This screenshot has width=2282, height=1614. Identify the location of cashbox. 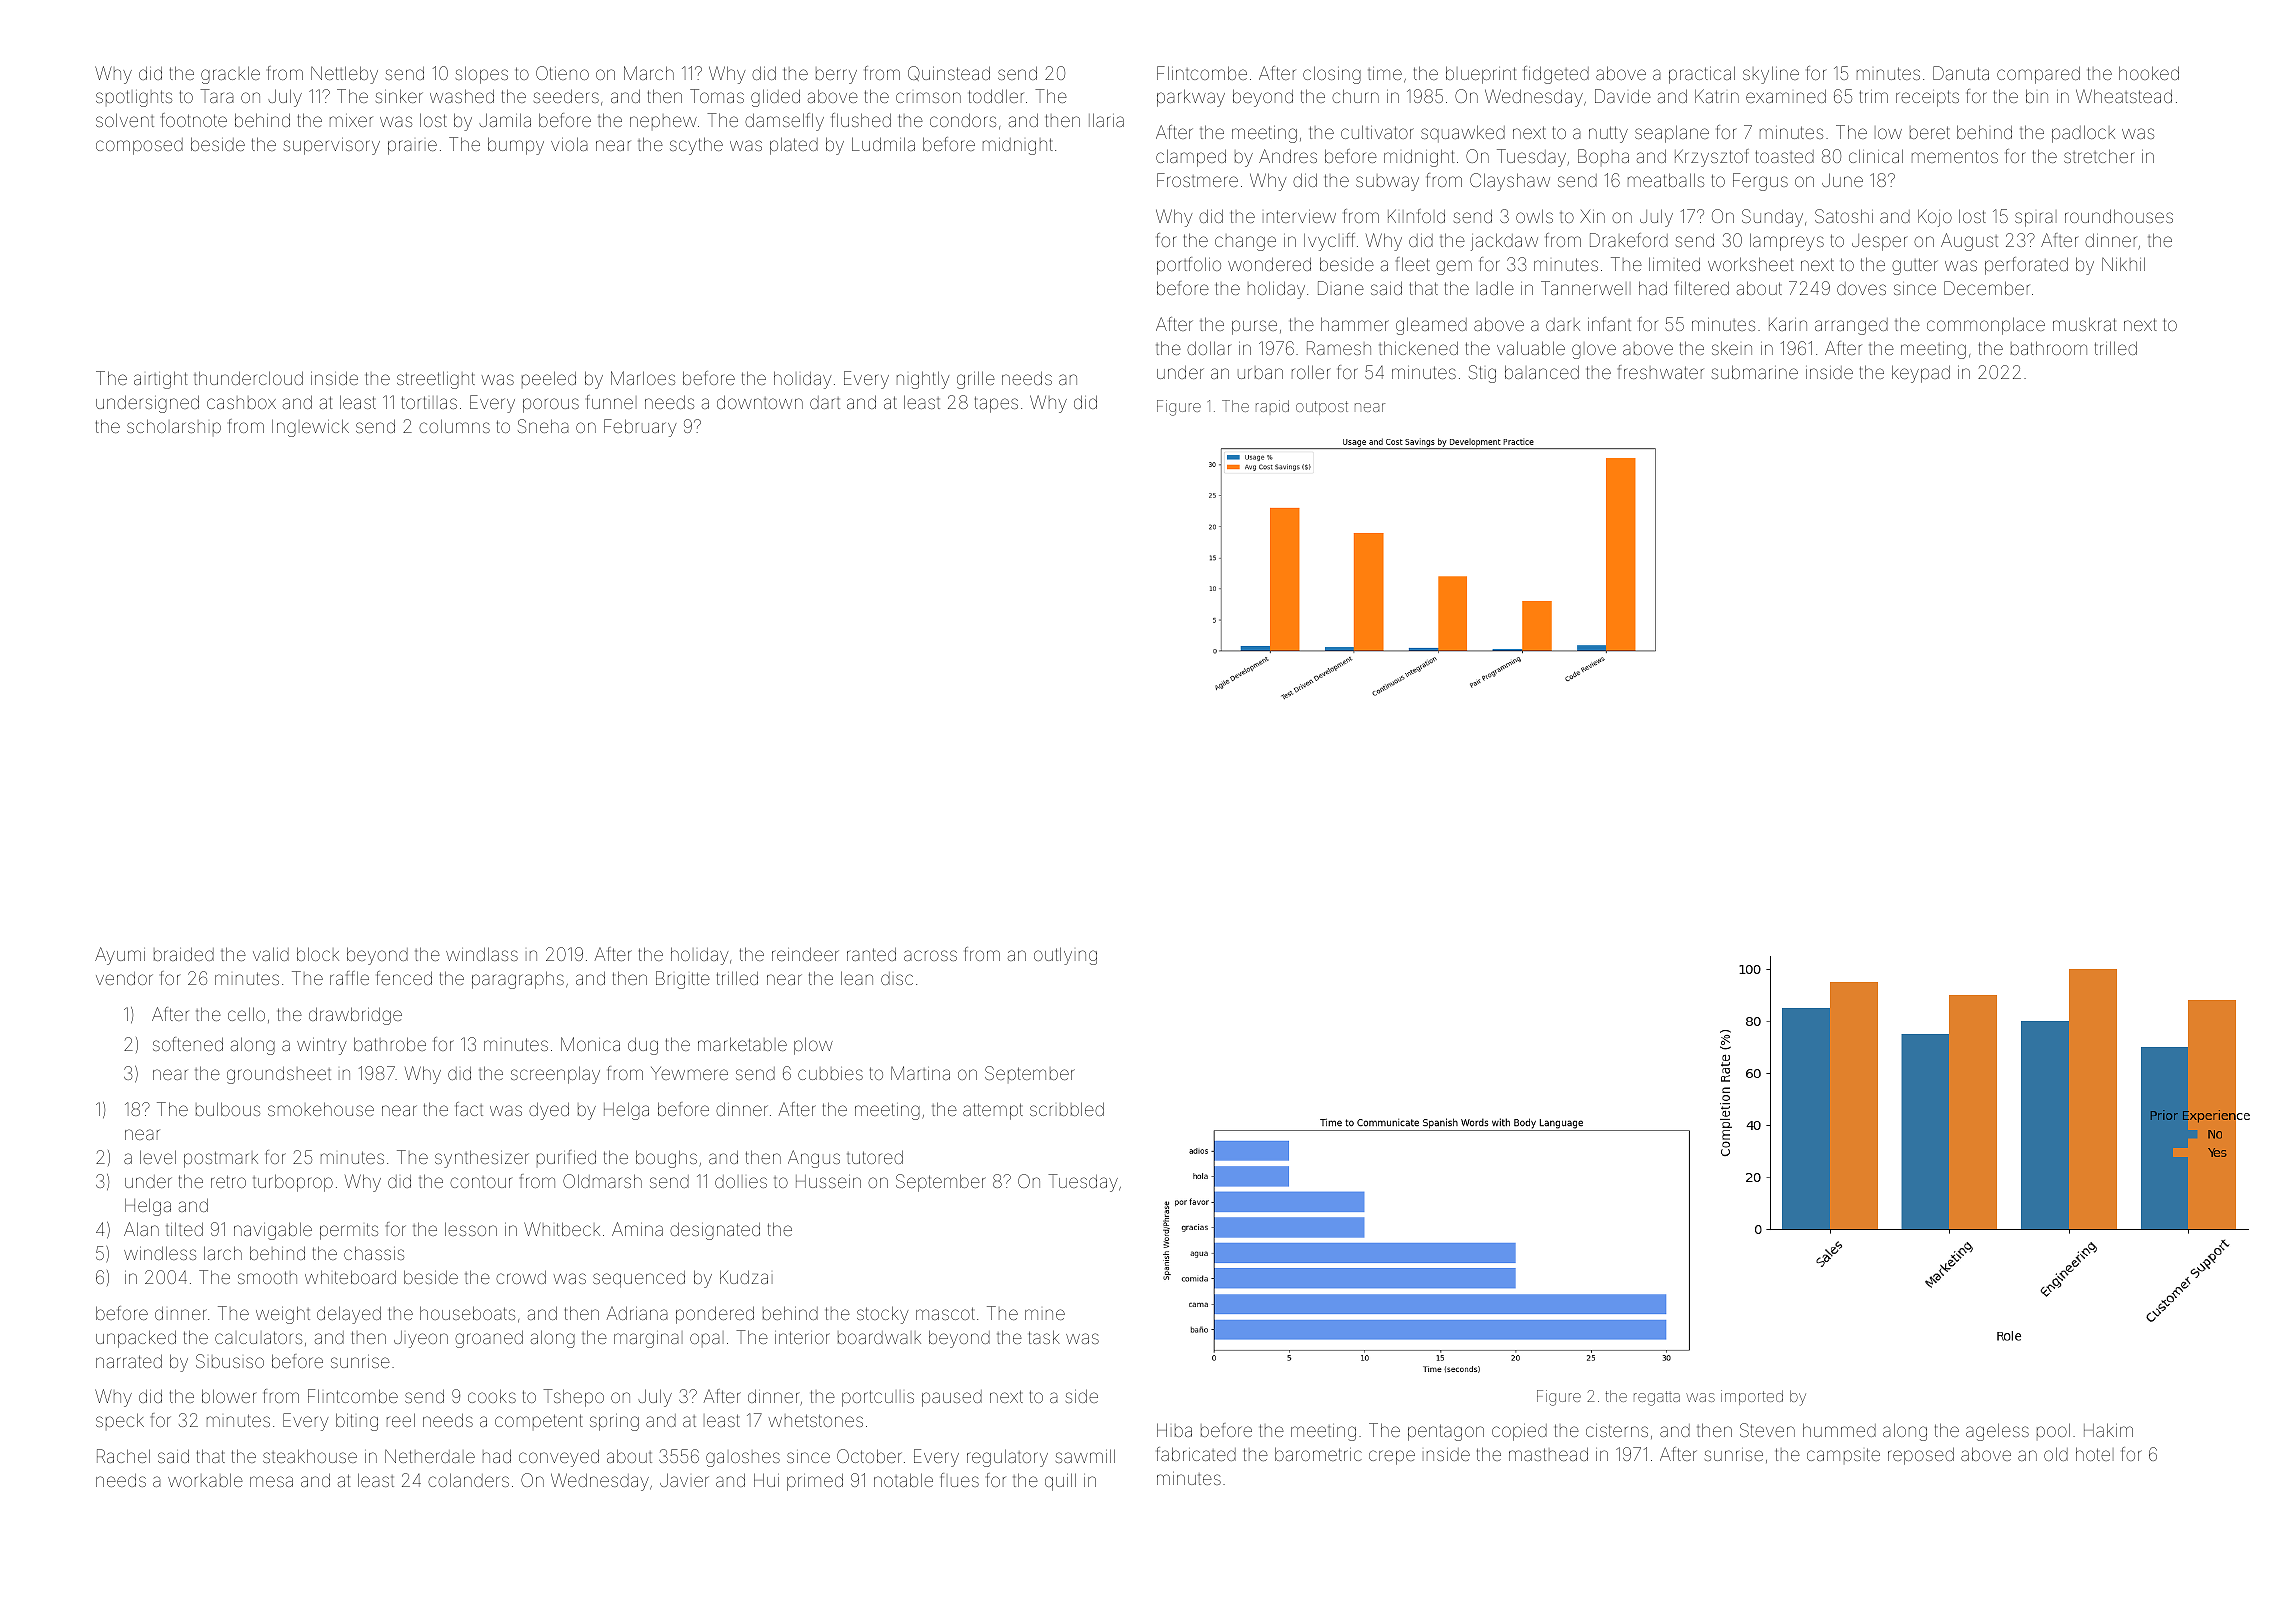
(241, 403).
